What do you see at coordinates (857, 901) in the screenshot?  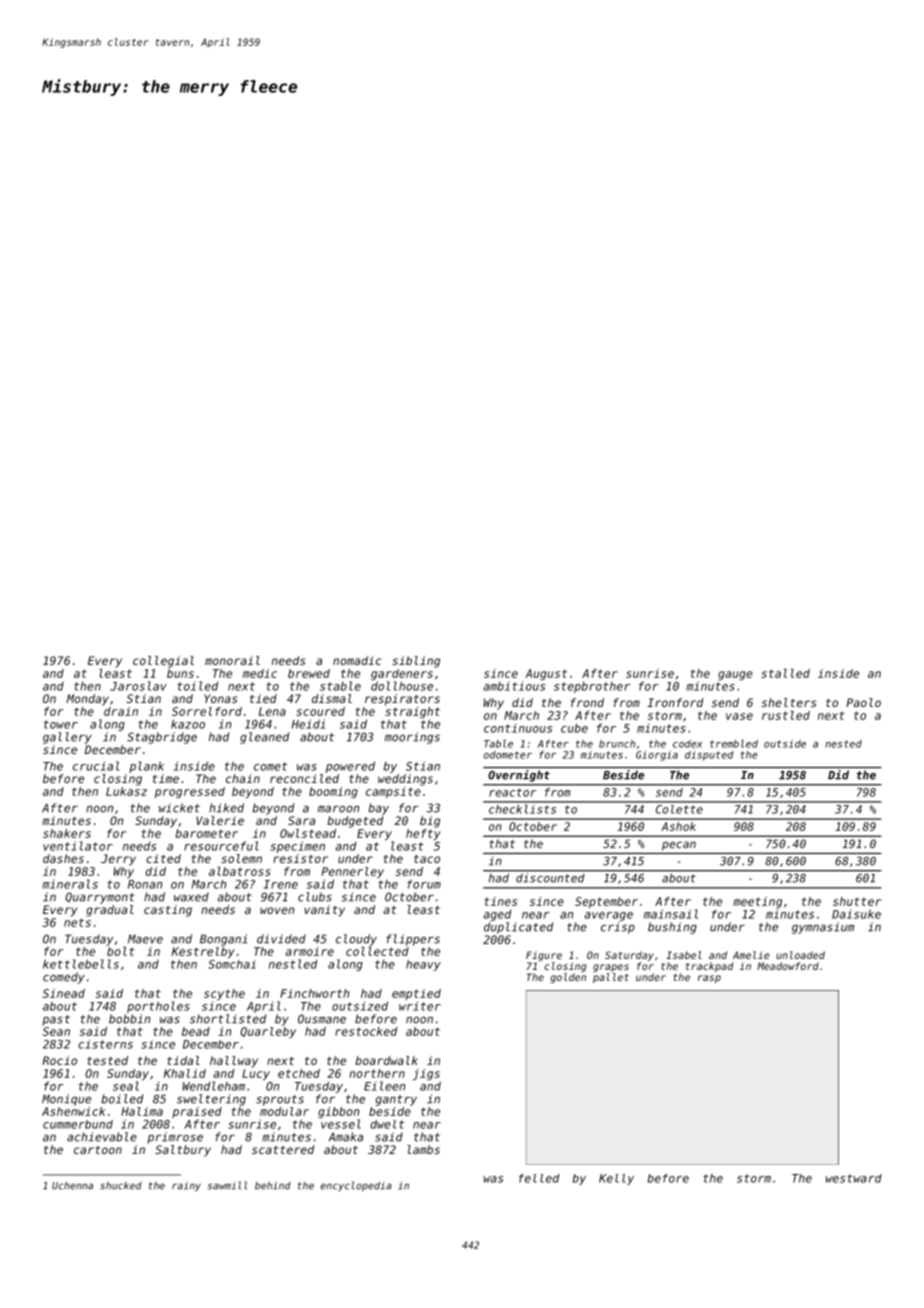 I see `shutter` at bounding box center [857, 901].
